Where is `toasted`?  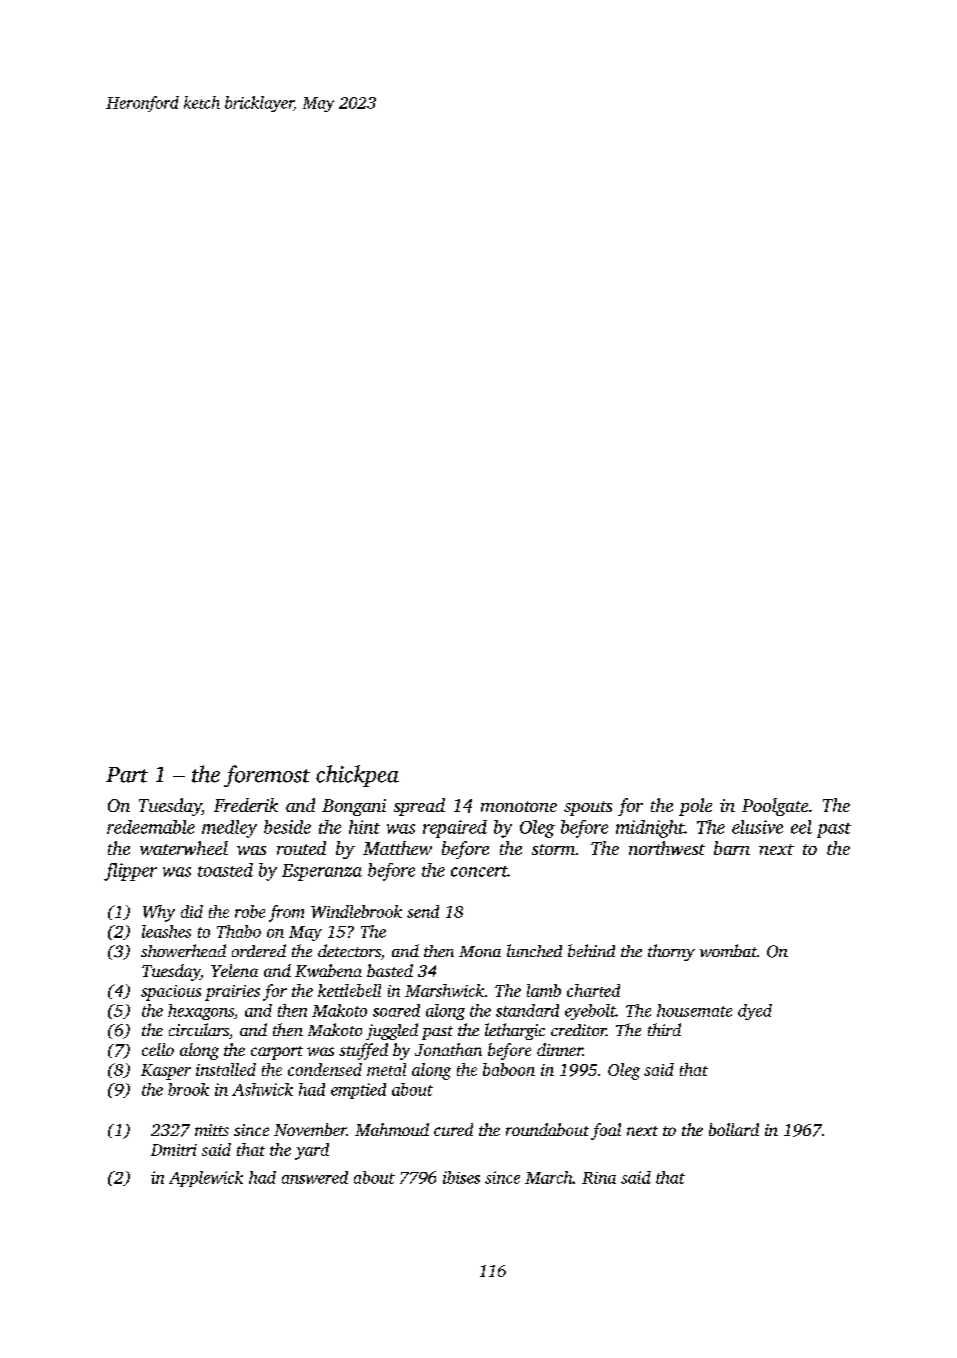 toasted is located at coordinates (225, 870).
